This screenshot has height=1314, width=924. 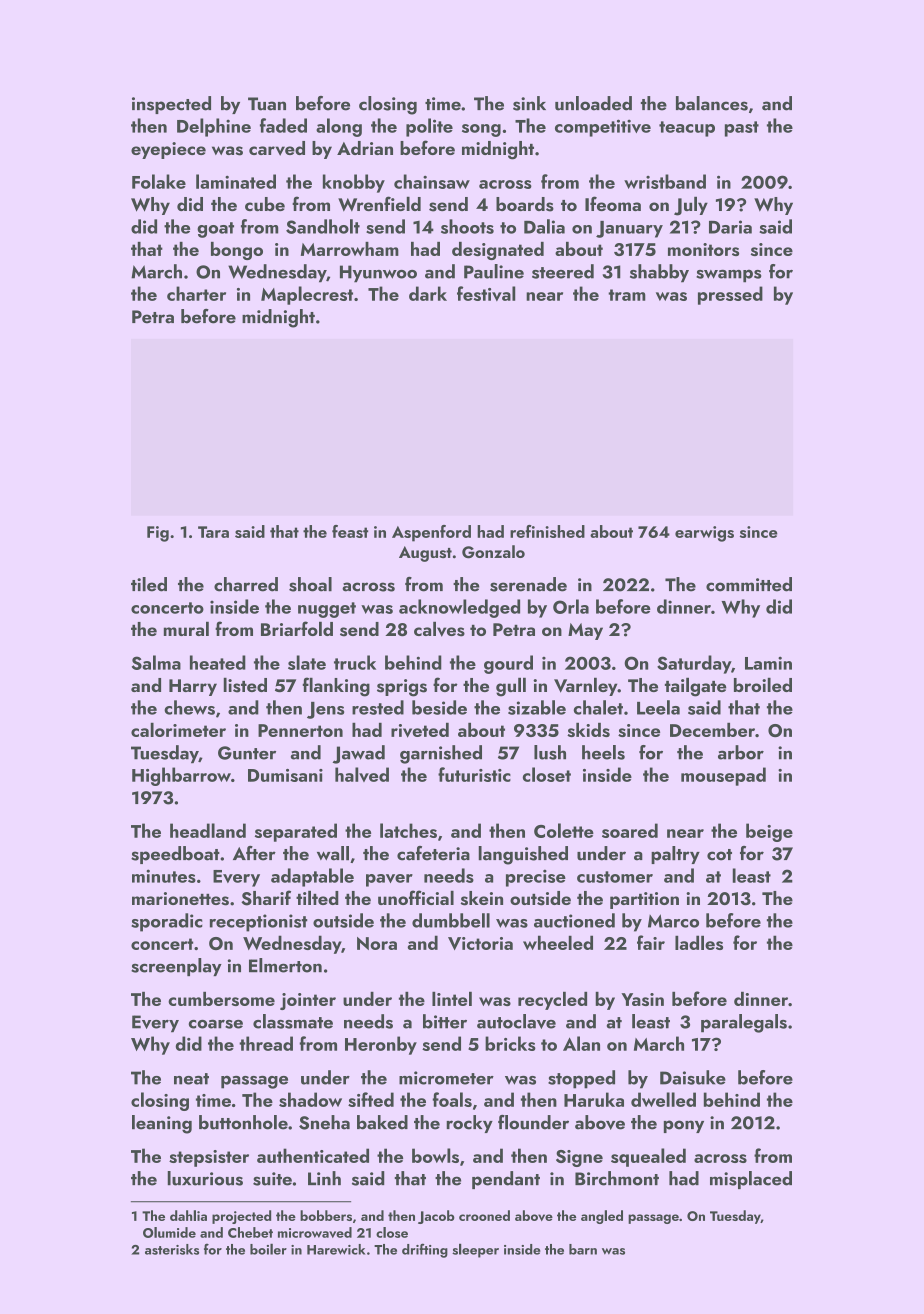 I want to click on truck, so click(x=355, y=662).
